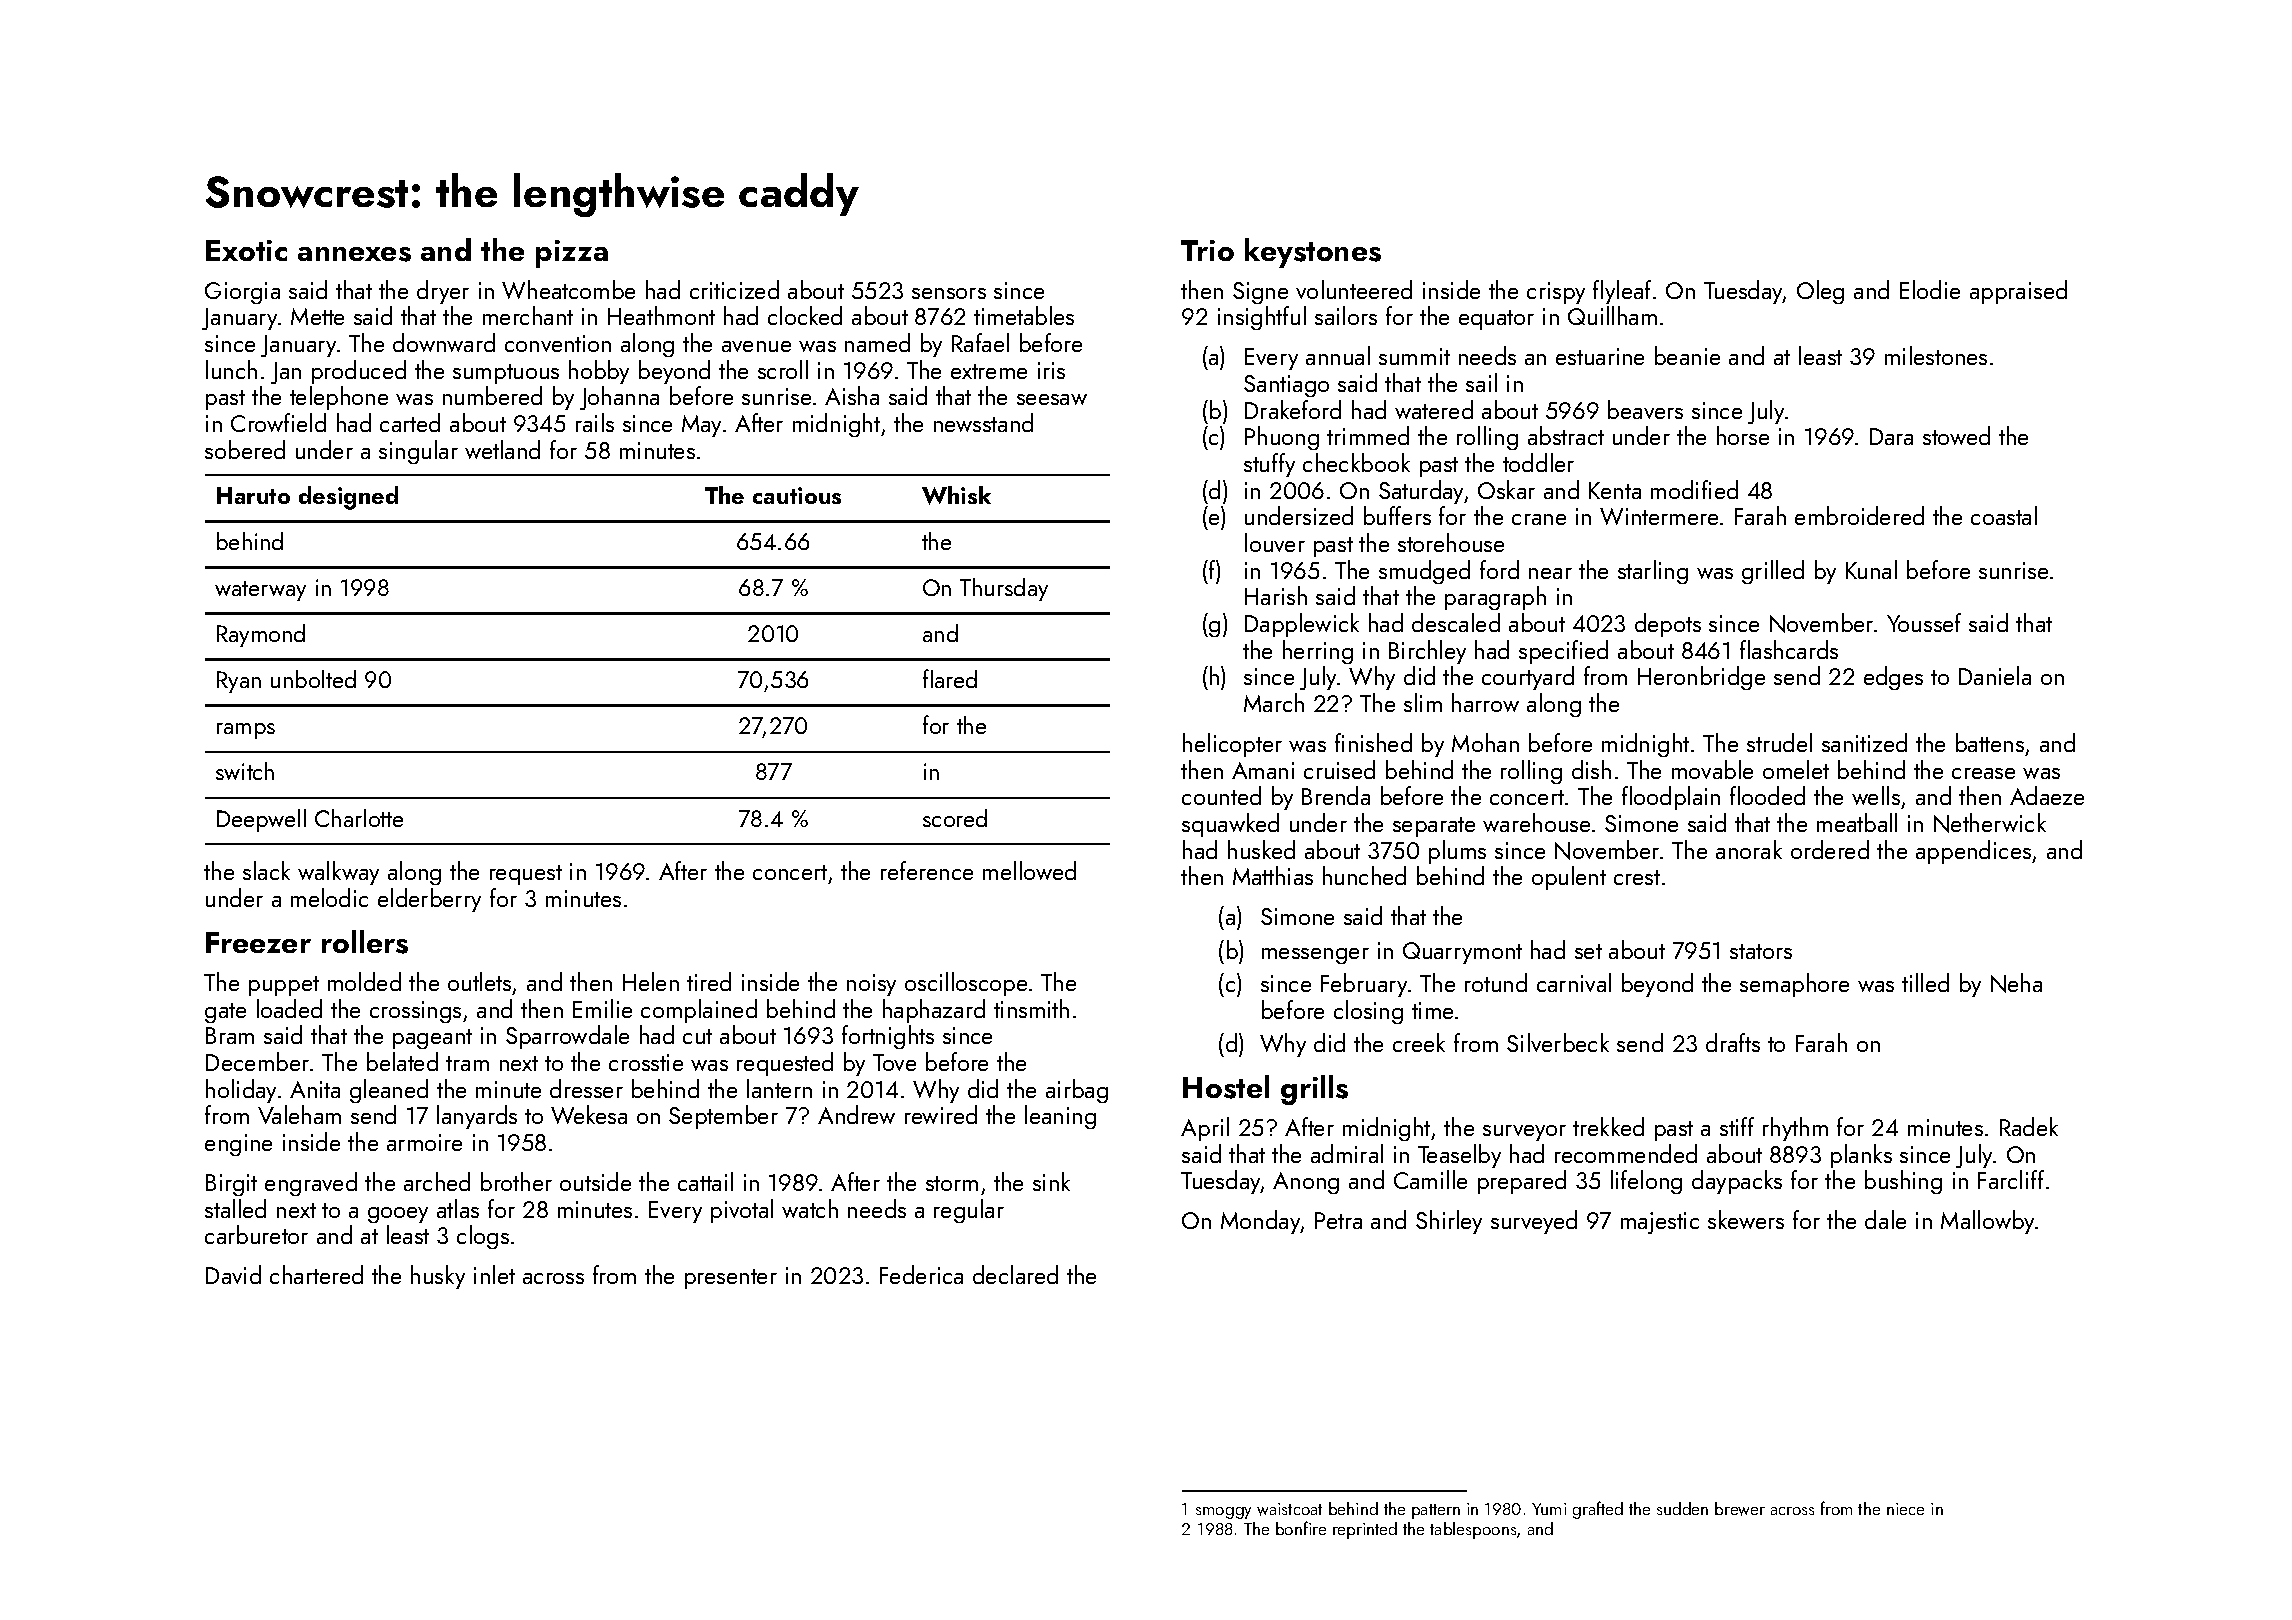 The image size is (2292, 1620). What do you see at coordinates (950, 678) in the screenshot?
I see `flared` at bounding box center [950, 678].
